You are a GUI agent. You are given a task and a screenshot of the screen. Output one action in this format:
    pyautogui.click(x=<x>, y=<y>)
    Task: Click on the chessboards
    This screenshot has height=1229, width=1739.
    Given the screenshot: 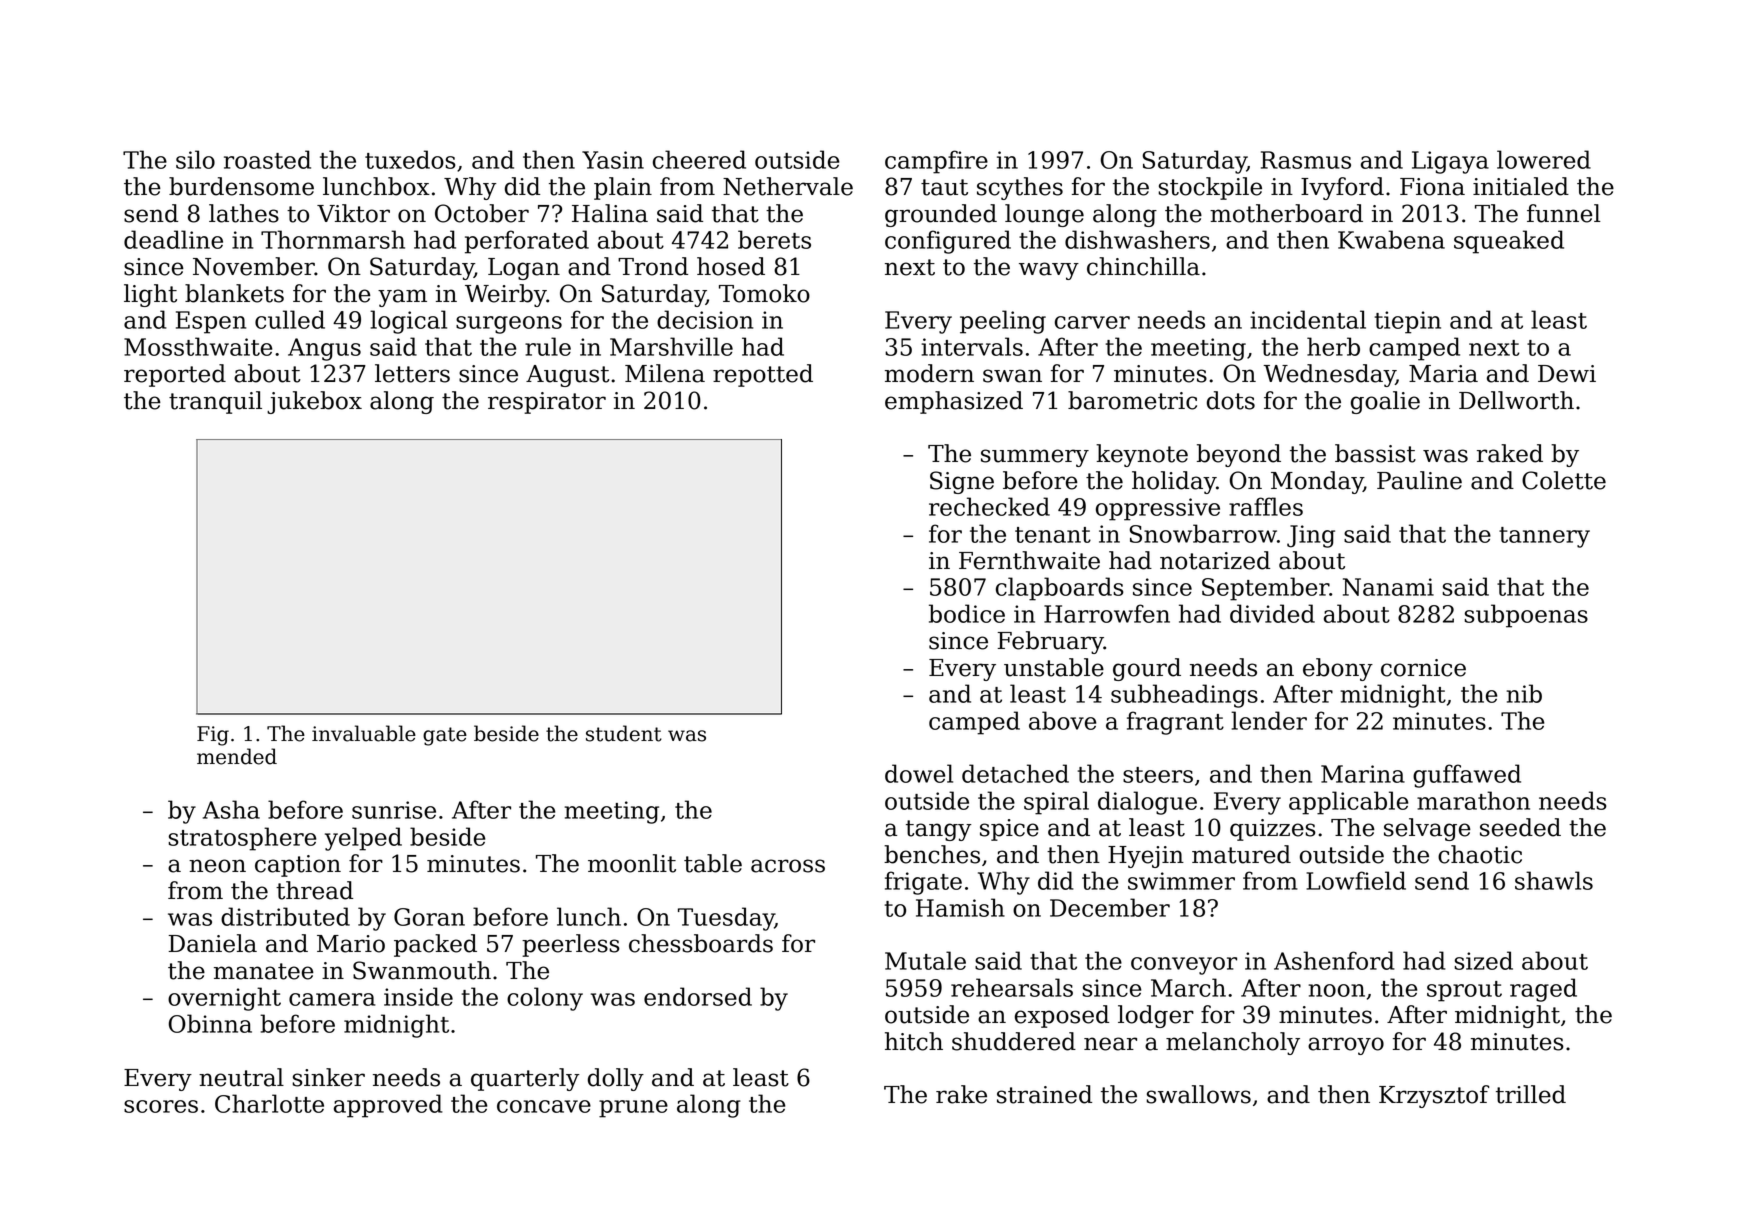 What is the action you would take?
    pyautogui.click(x=701, y=943)
